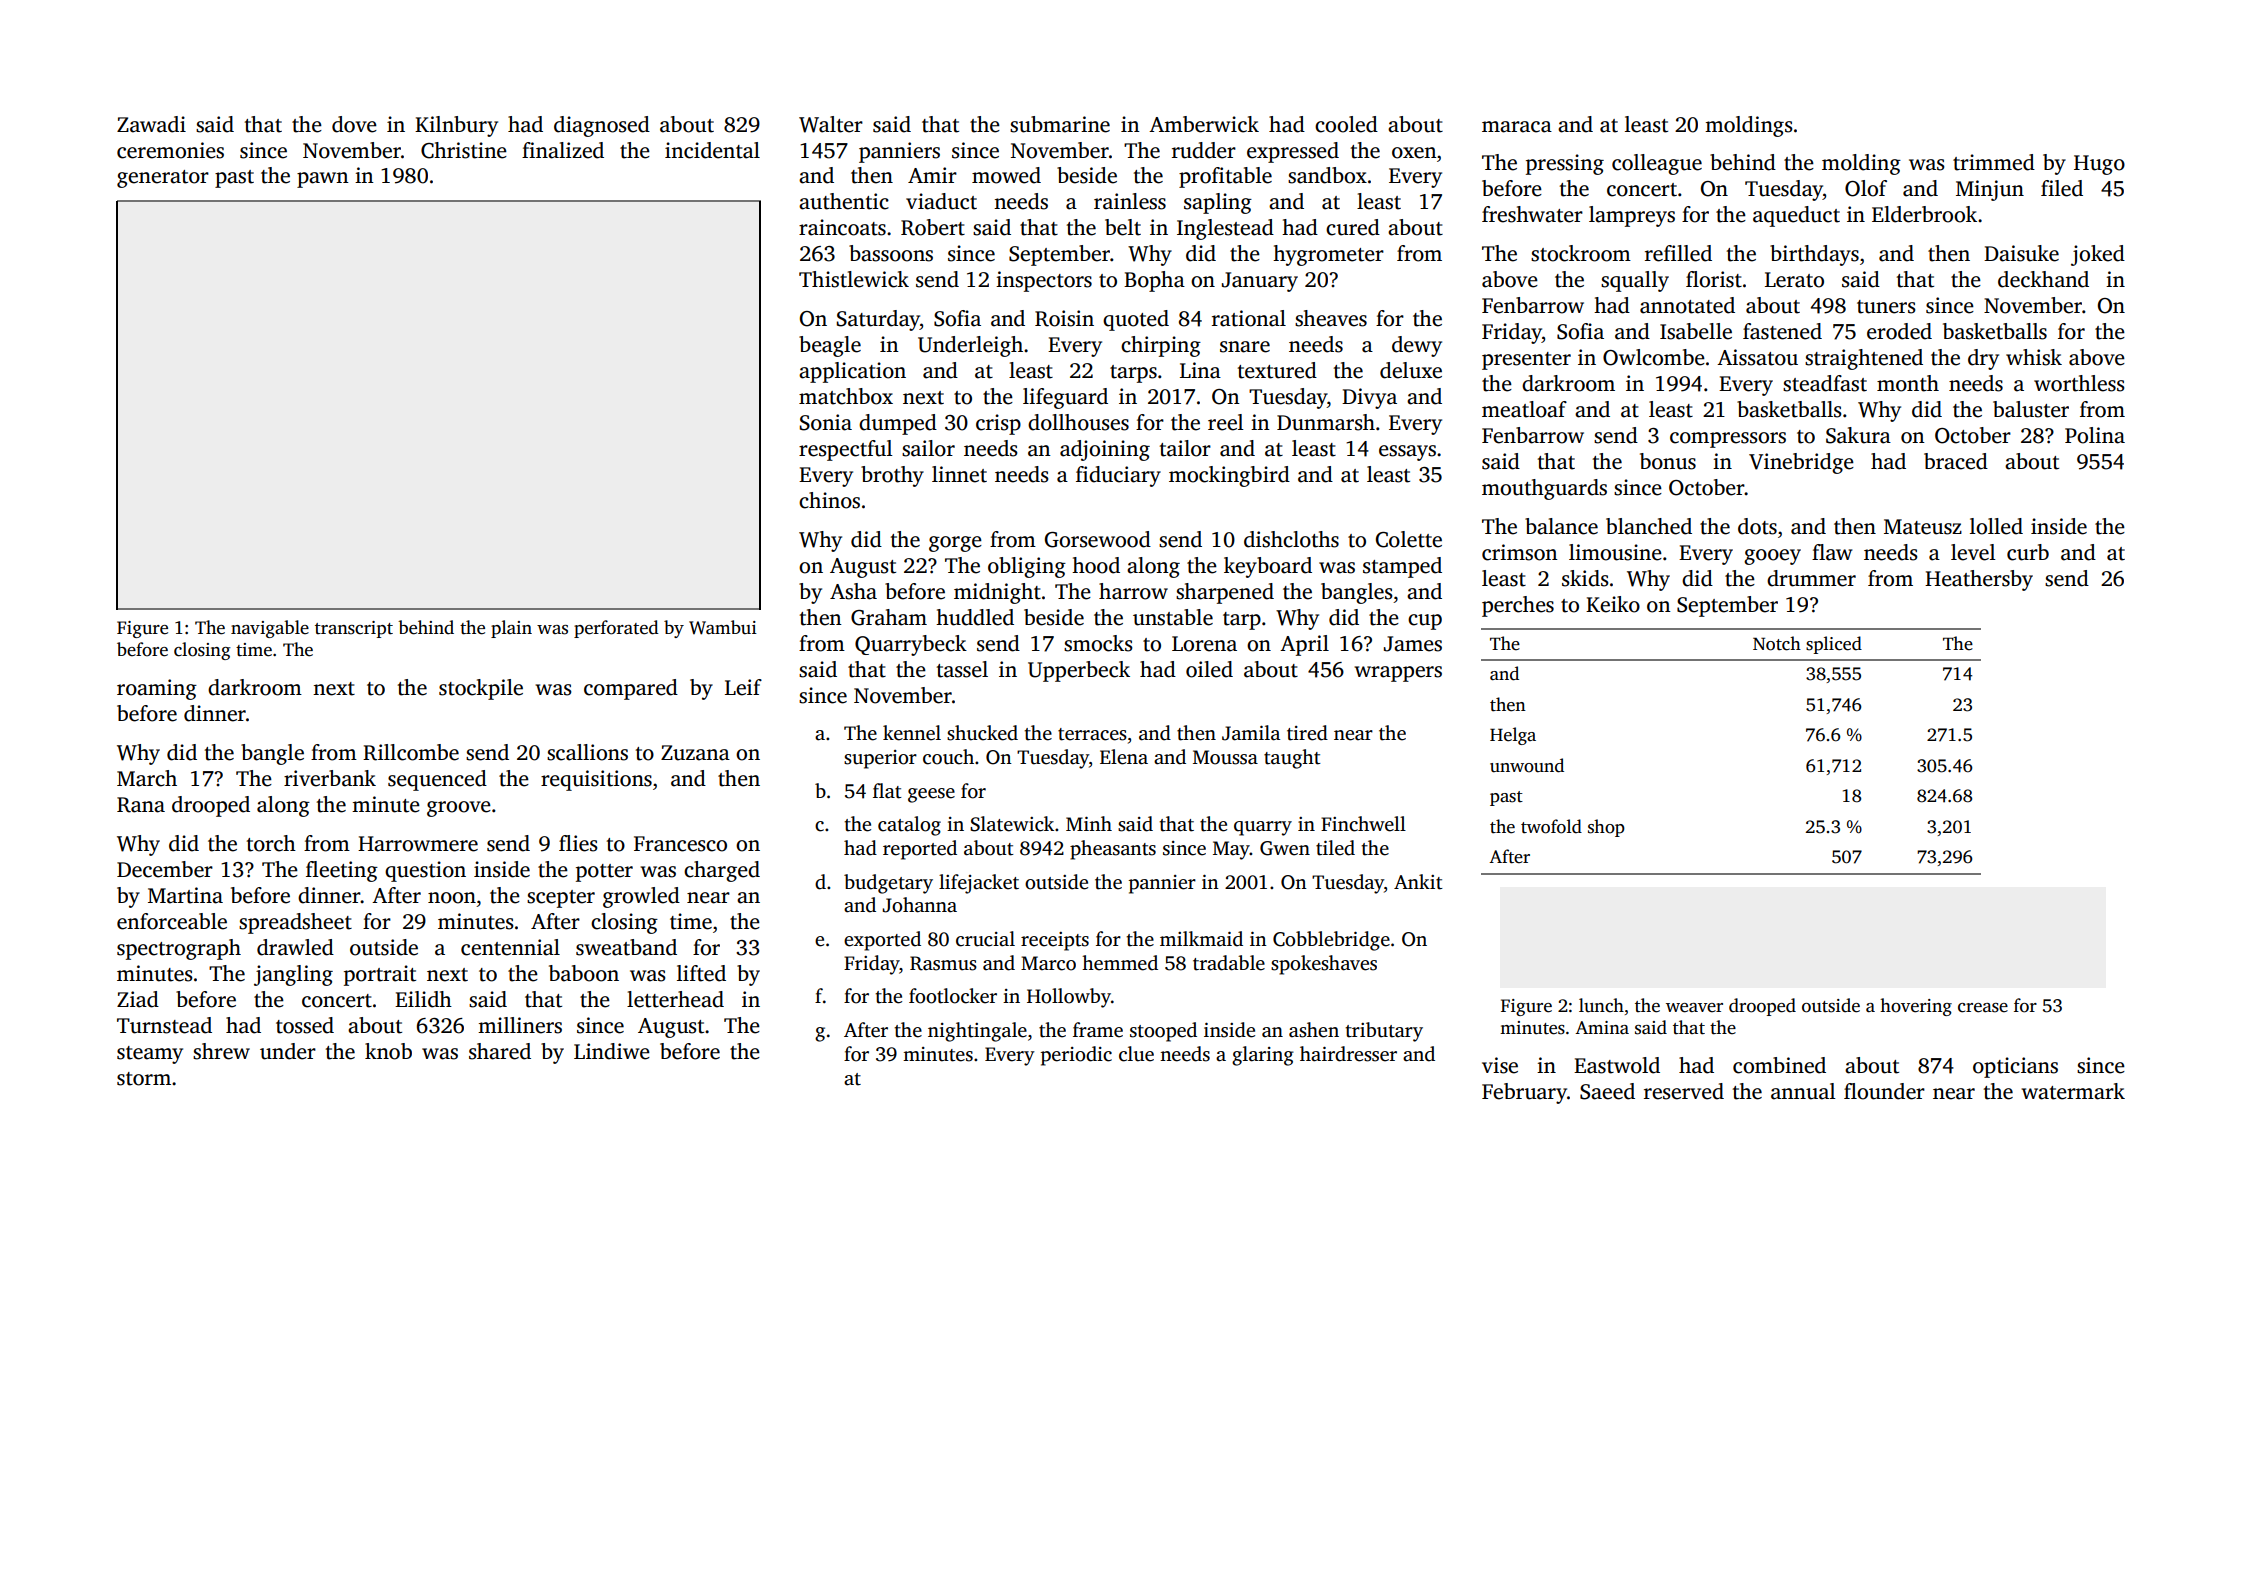  I want to click on Heathersby, so click(1979, 580).
